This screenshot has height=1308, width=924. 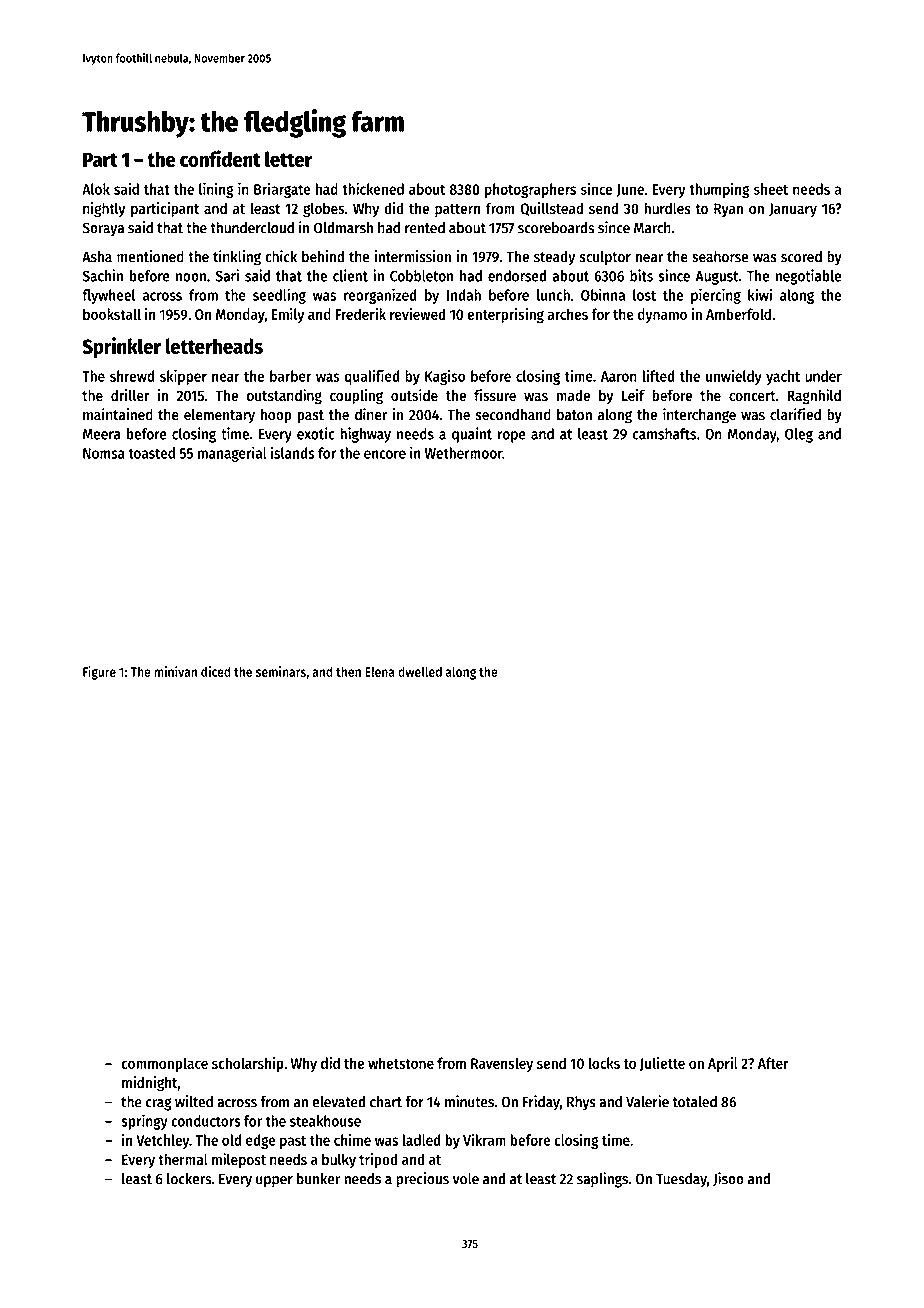 I want to click on upper, so click(x=274, y=1182).
